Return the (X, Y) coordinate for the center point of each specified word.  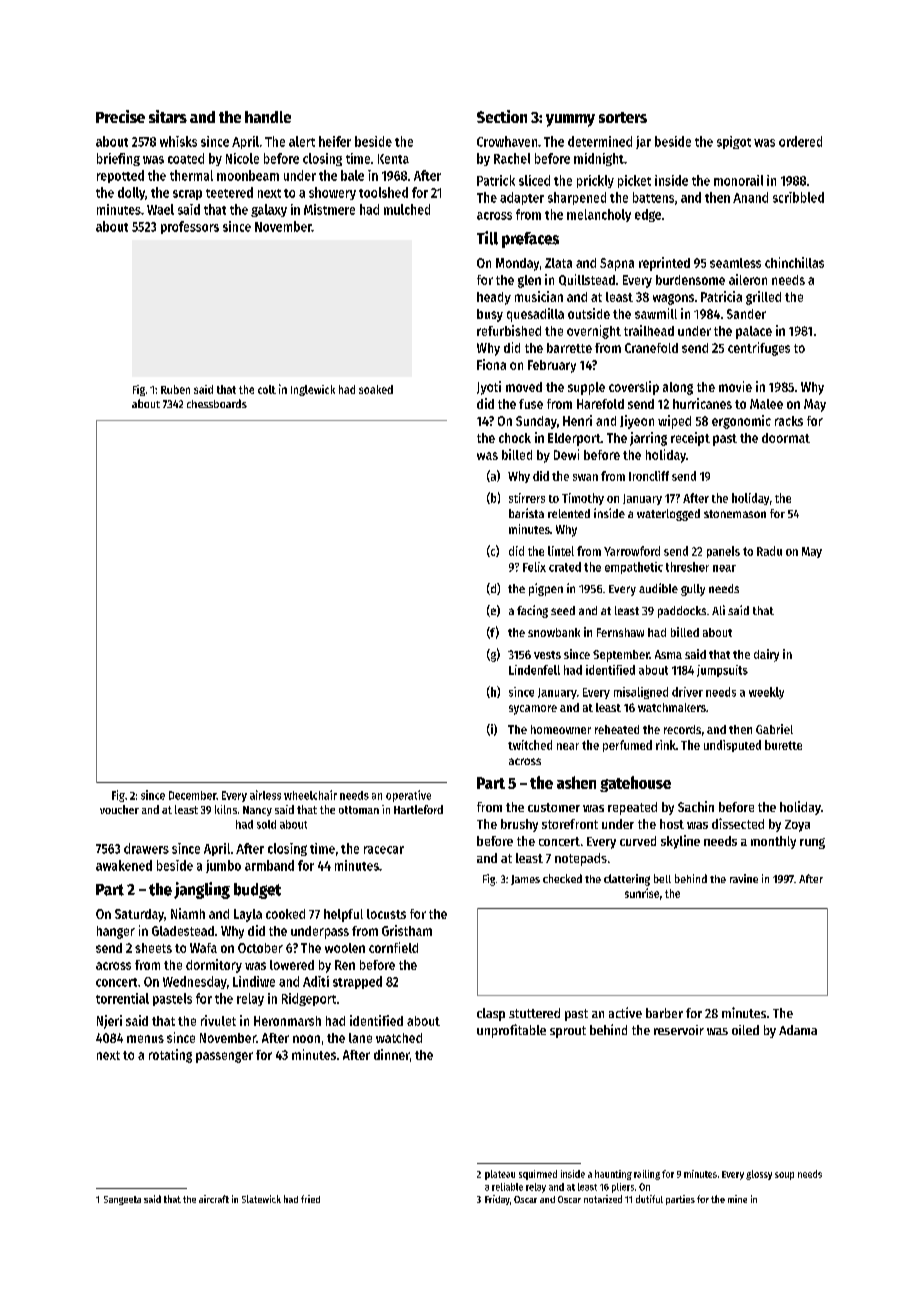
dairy (766, 655)
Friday (497, 1200)
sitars (168, 116)
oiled (745, 1030)
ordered (800, 141)
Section (502, 116)
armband (269, 865)
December (192, 795)
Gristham (407, 930)
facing (532, 611)
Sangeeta (122, 1200)
